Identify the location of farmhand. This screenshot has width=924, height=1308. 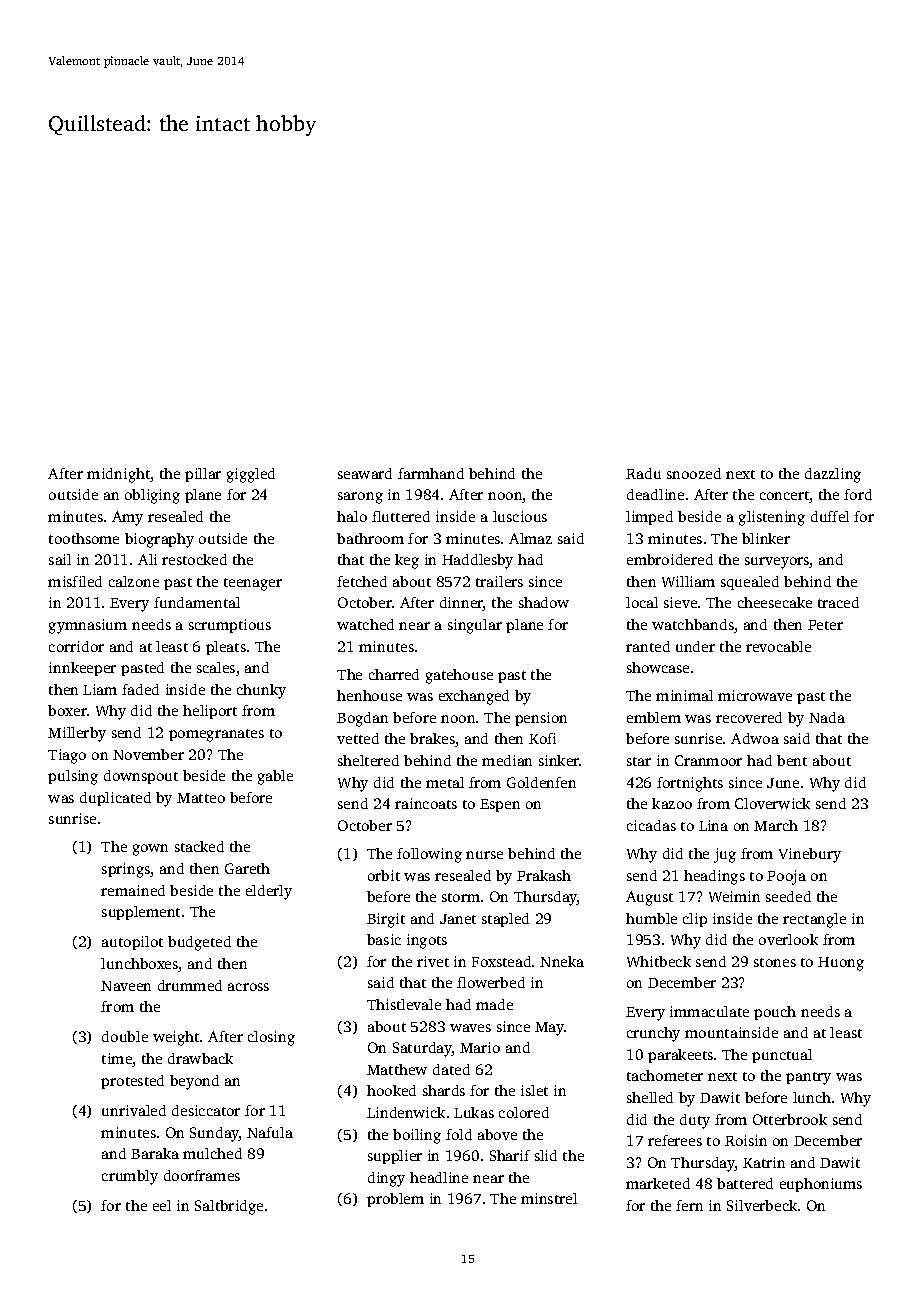
(431, 473).
